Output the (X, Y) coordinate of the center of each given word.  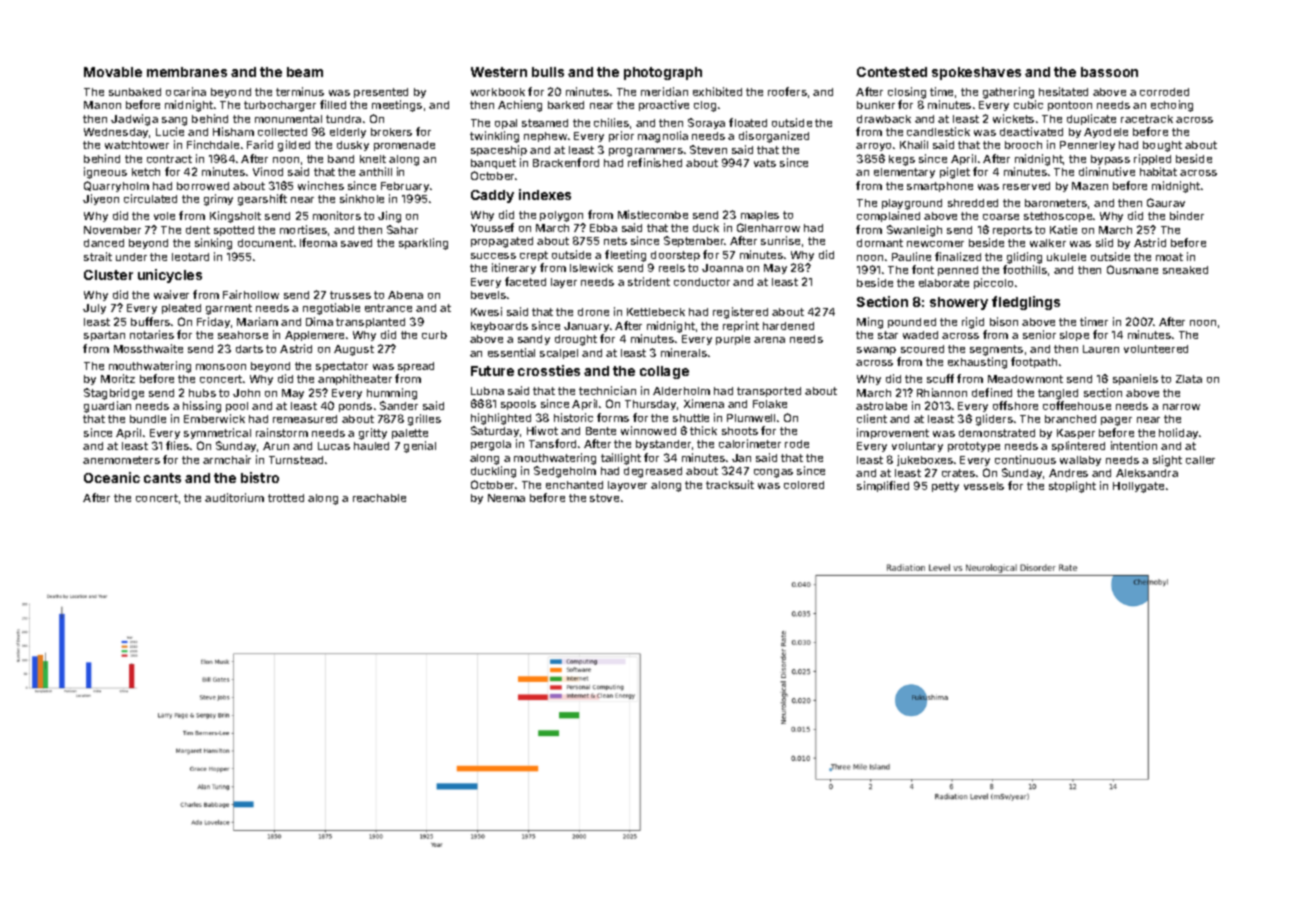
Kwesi (486, 311)
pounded (912, 323)
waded (920, 335)
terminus (300, 91)
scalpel (559, 354)
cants (162, 478)
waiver (171, 294)
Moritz (118, 378)
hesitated (1063, 91)
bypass (1110, 160)
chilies (611, 122)
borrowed (203, 186)
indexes (545, 194)
